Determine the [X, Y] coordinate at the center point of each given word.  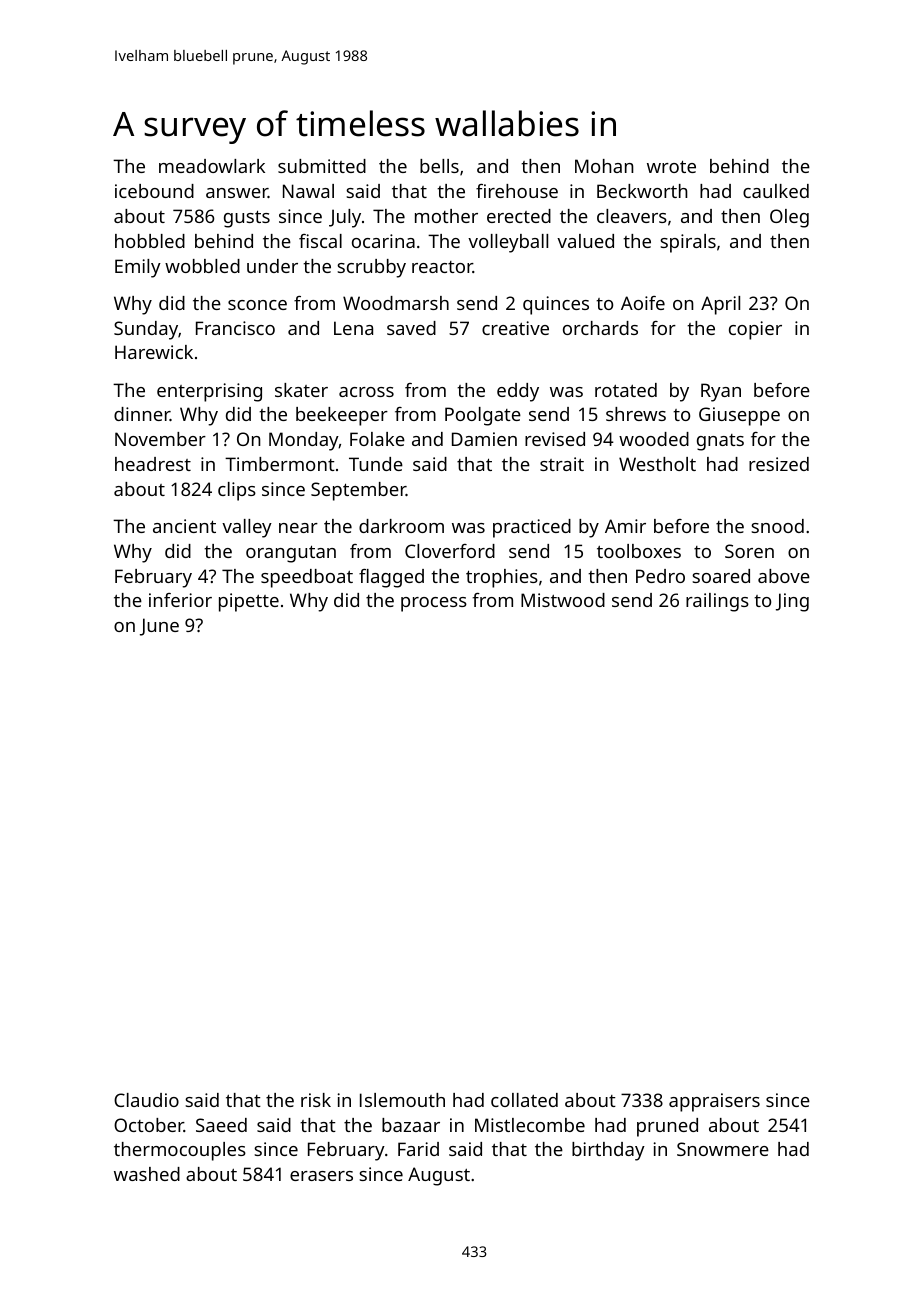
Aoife [643, 303]
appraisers [714, 1102]
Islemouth [402, 1100]
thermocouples [180, 1151]
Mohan [604, 166]
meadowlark [212, 166]
